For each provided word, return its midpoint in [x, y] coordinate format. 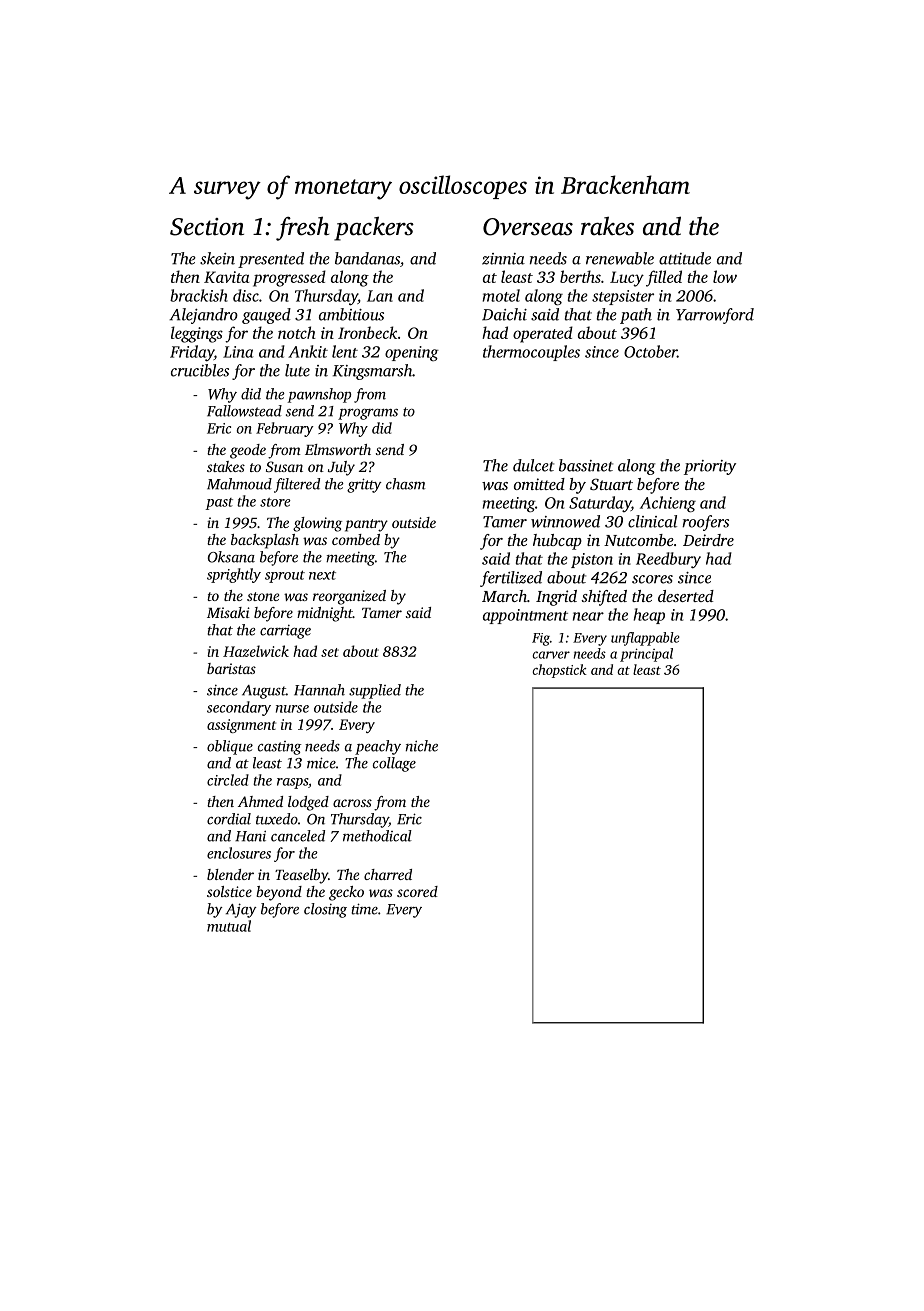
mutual [229, 926]
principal [646, 655]
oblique [230, 747]
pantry [366, 525]
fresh [302, 228]
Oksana [231, 557]
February [285, 429]
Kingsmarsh [372, 372]
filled [664, 278]
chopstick [559, 671]
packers [374, 228]
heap [649, 616]
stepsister [623, 297]
